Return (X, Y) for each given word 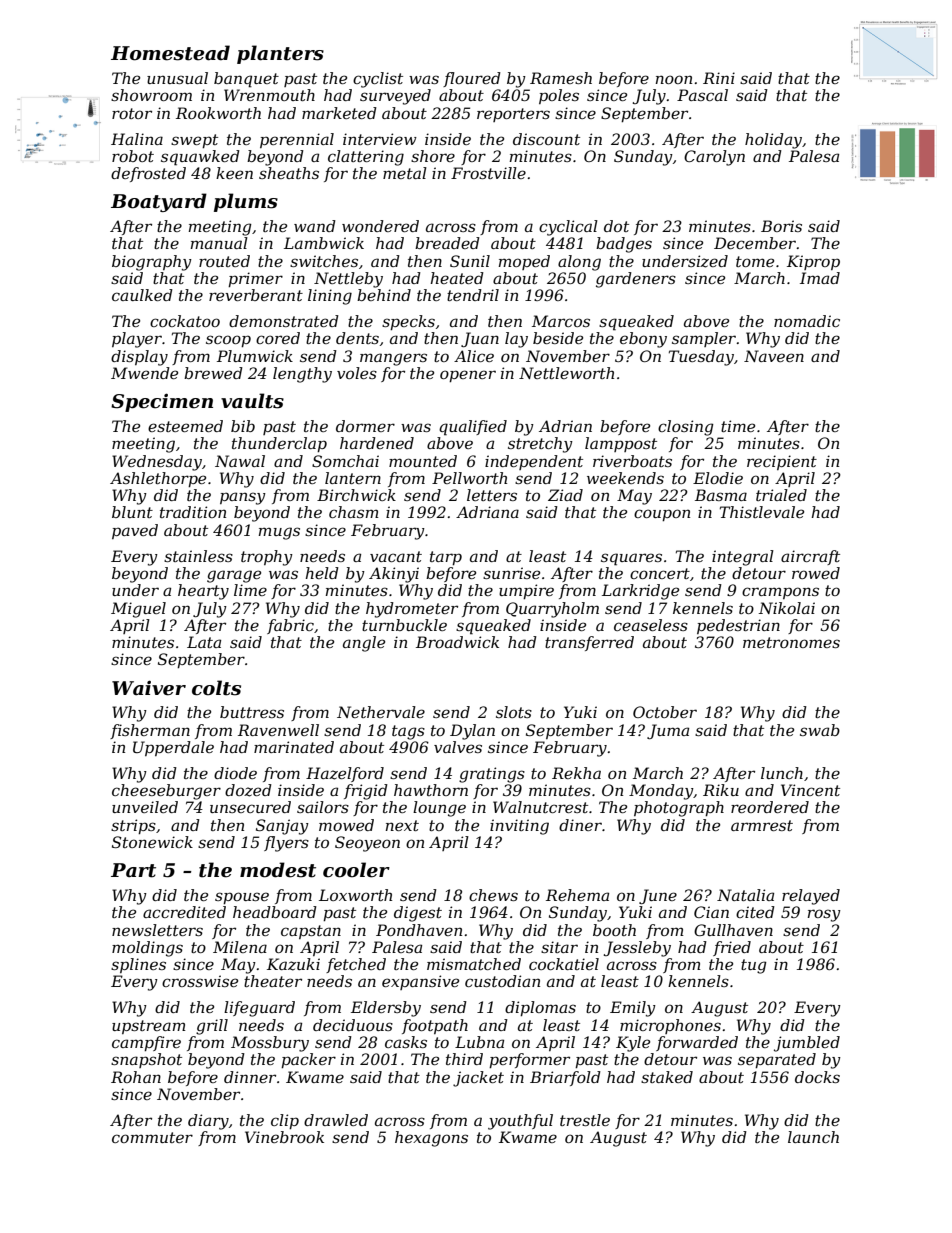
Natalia (745, 895)
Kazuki (293, 964)
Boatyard (159, 202)
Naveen (774, 356)
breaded (447, 243)
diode (235, 773)
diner (580, 825)
